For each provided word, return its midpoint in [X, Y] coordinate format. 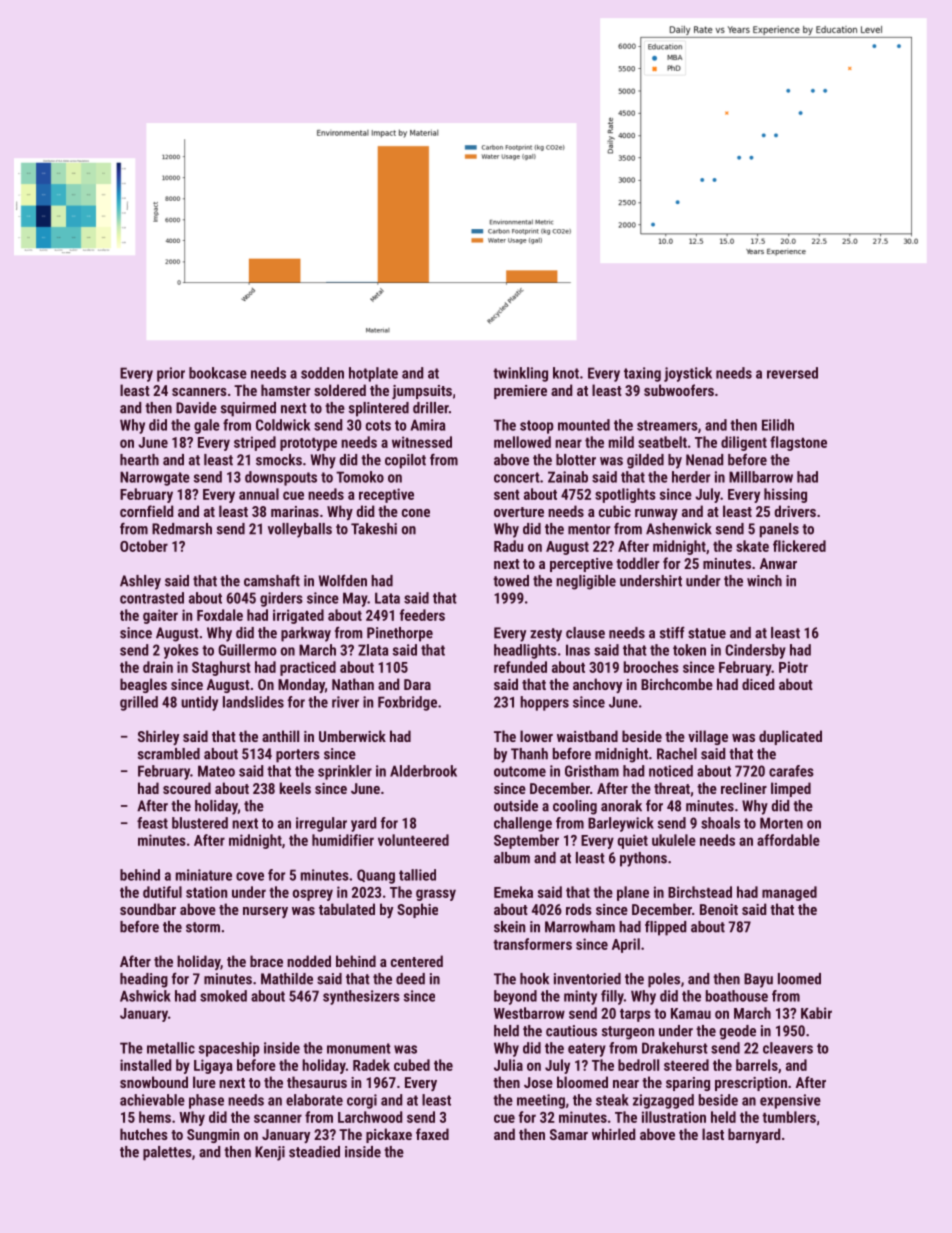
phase [206, 1101]
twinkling [520, 374]
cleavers [788, 1048]
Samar [569, 1134]
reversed [792, 373]
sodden [322, 373]
